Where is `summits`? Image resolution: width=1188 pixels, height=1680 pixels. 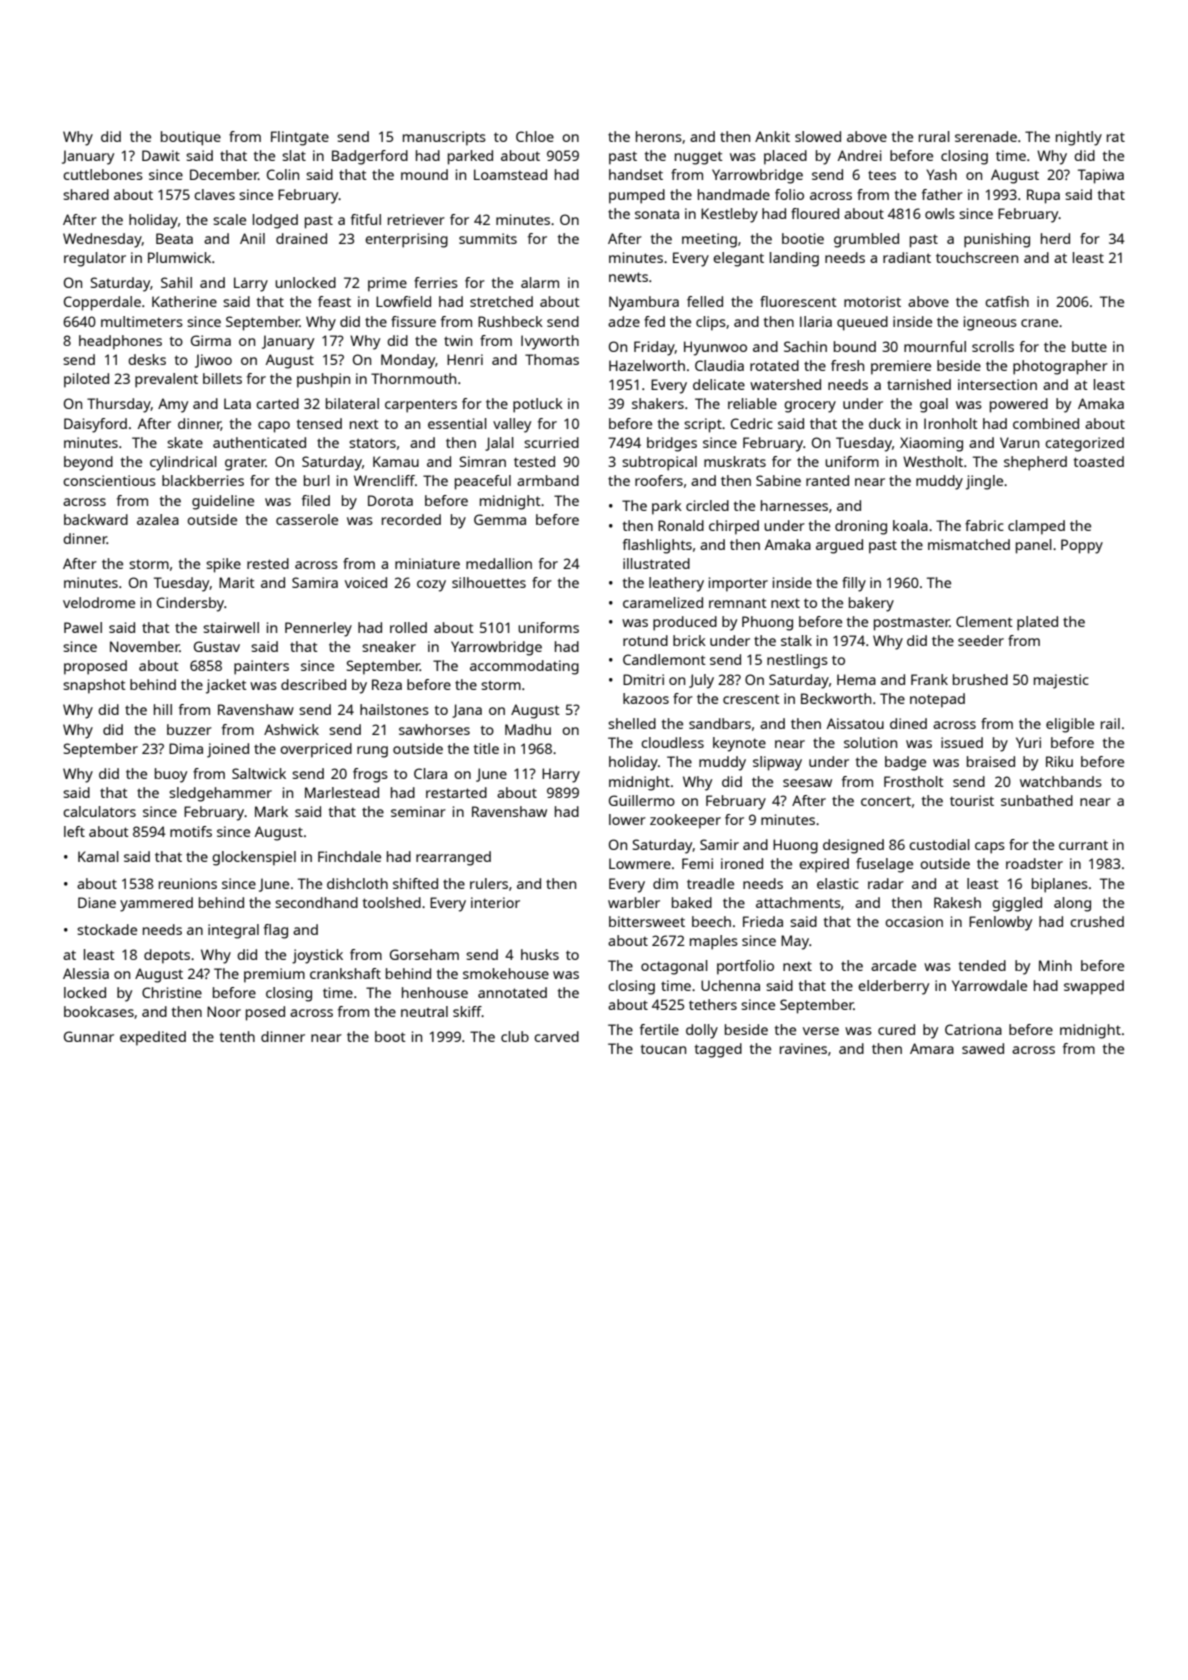 summits is located at coordinates (488, 238).
